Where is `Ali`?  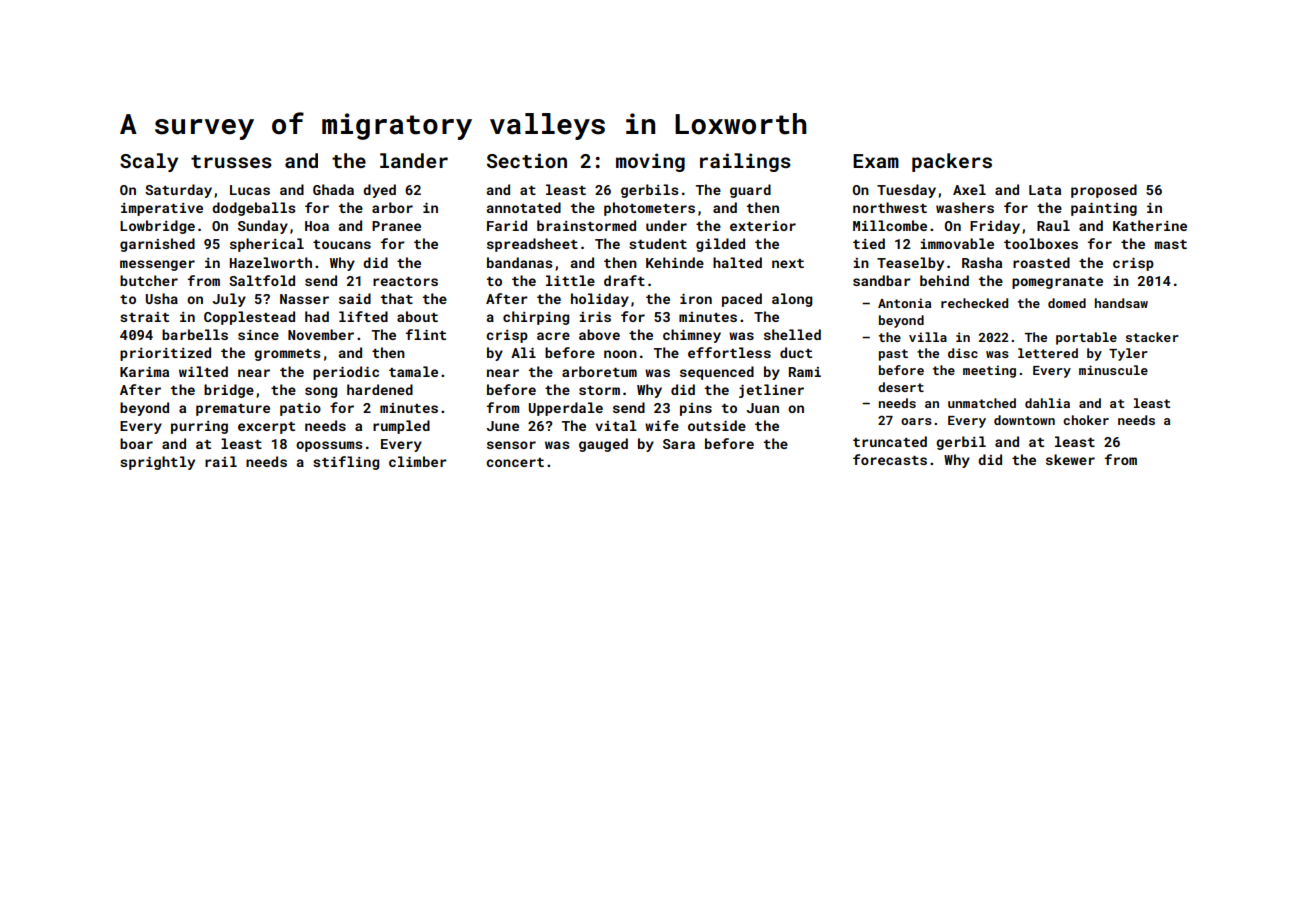 Ali is located at coordinates (523, 352).
